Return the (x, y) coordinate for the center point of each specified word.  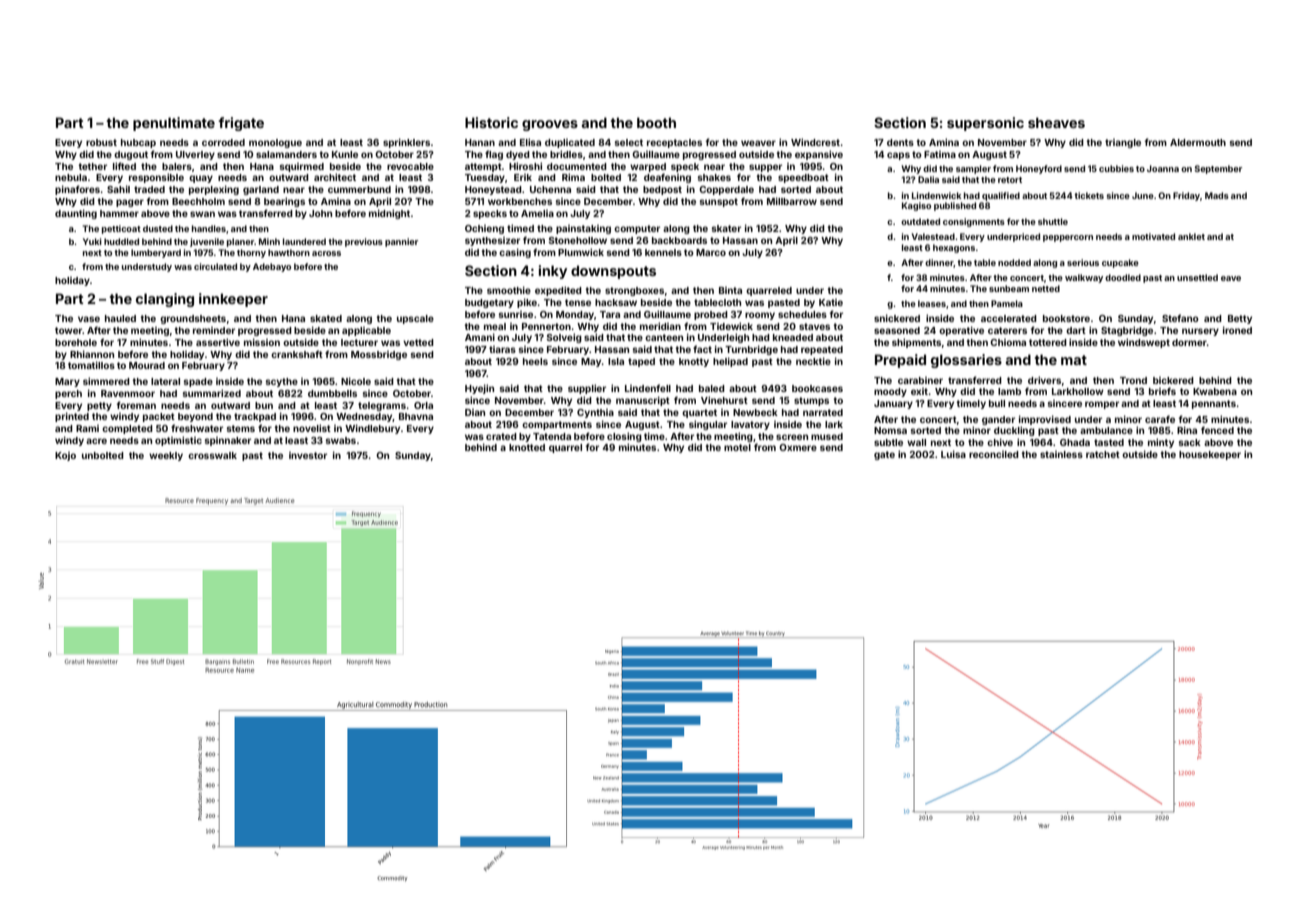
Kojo (65, 456)
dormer (1189, 342)
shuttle (1053, 221)
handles (209, 228)
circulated (215, 266)
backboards (679, 240)
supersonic (985, 124)
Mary (67, 382)
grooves (550, 125)
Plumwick (581, 252)
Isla (616, 361)
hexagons (954, 248)
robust (101, 142)
